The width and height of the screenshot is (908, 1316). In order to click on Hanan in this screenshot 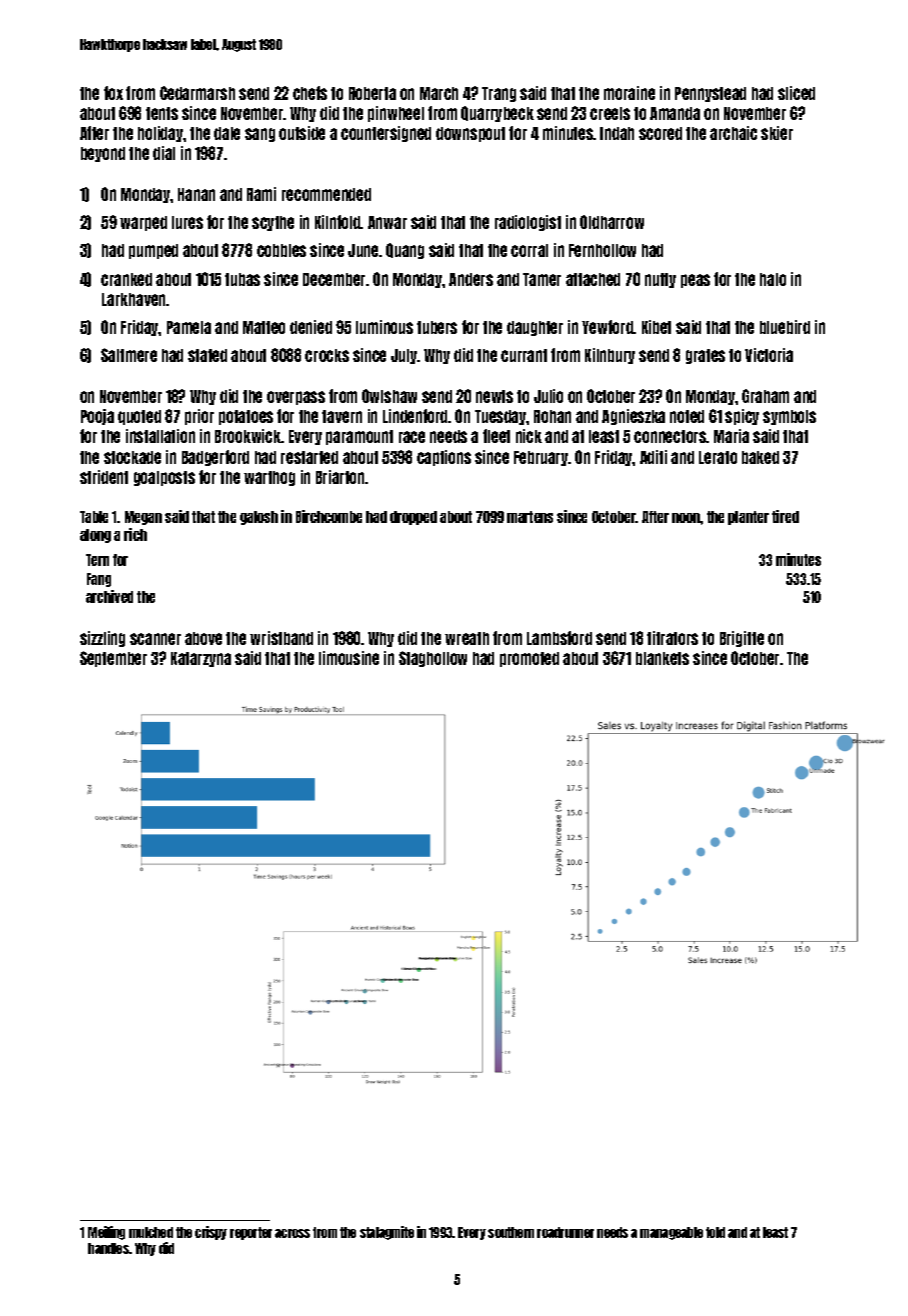, I will do `click(196, 194)`.
